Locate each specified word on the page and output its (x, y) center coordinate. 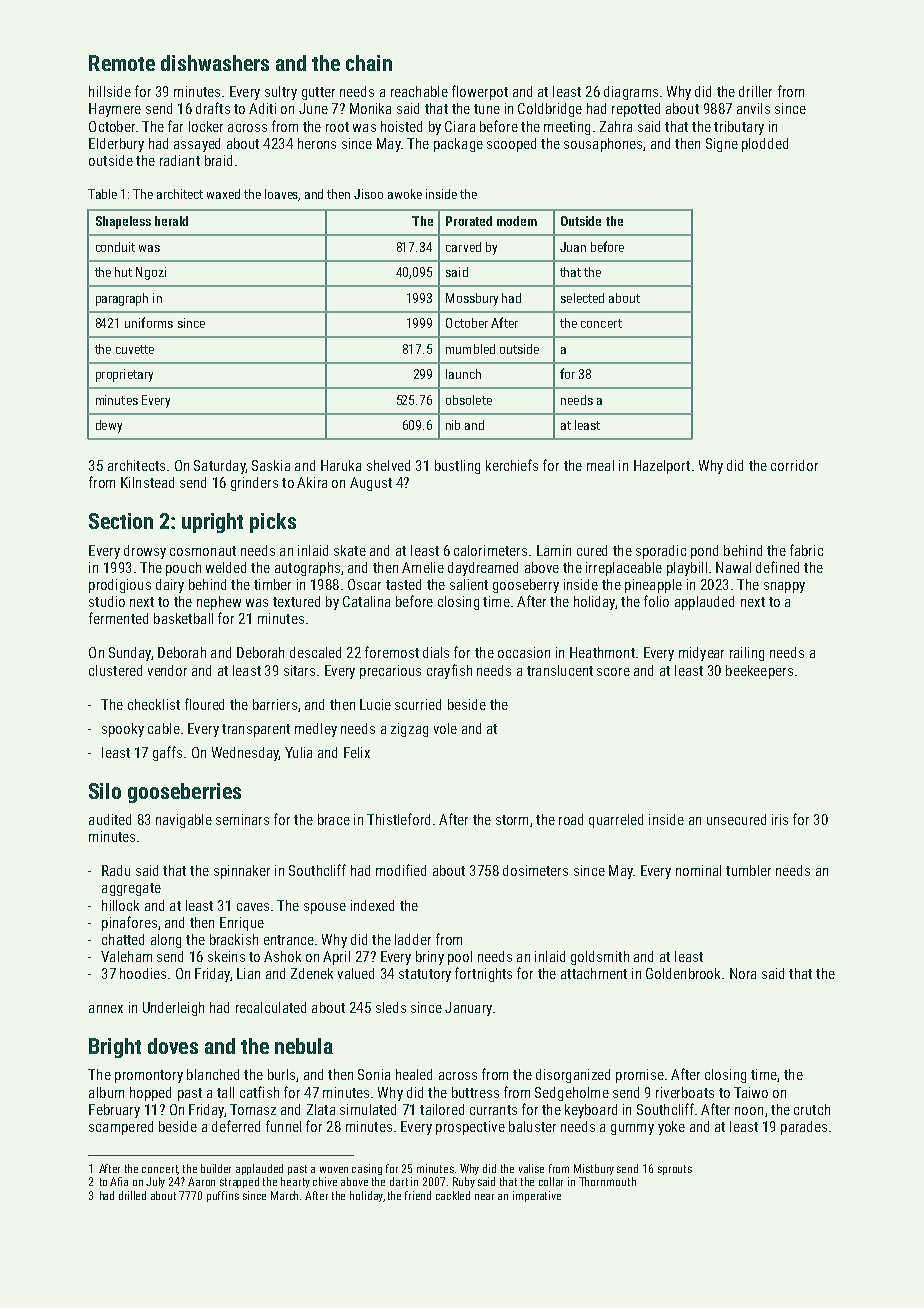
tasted (403, 584)
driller (755, 91)
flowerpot (480, 92)
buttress (475, 1092)
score (613, 672)
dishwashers (215, 63)
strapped (239, 1182)
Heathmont (602, 652)
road (571, 819)
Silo (105, 791)
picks (273, 523)
